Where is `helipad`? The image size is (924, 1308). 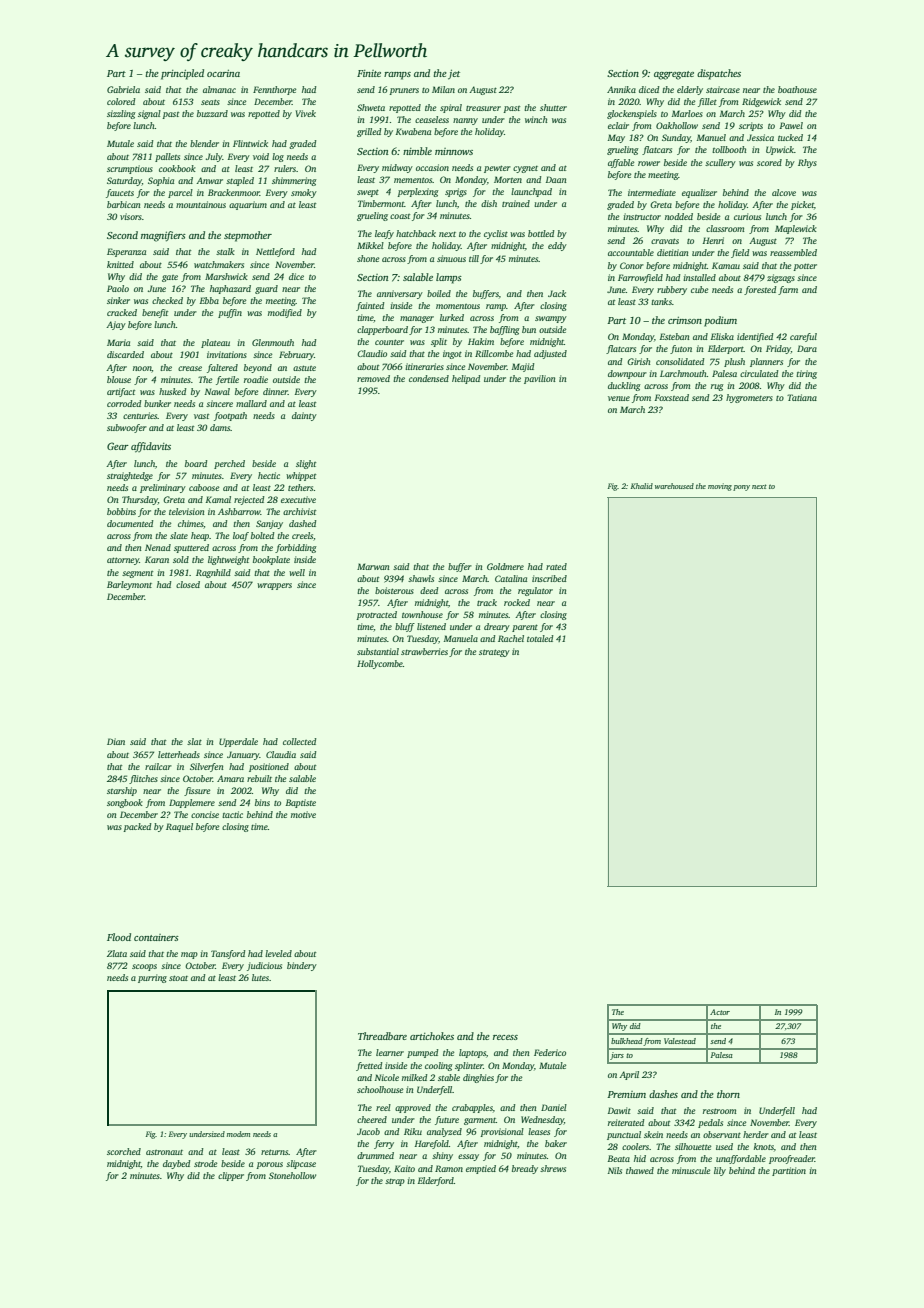 helipad is located at coordinates (466, 379).
